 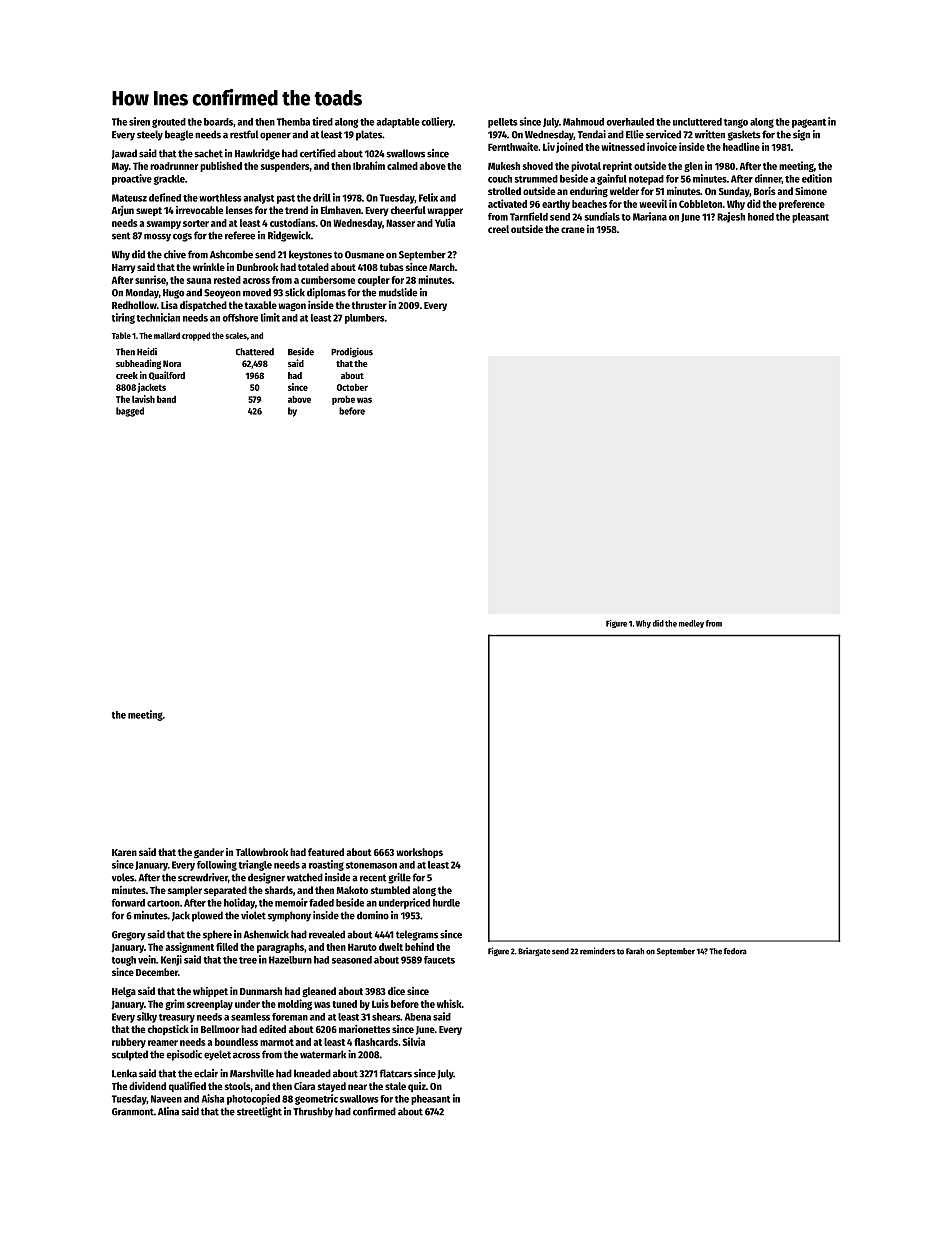 I want to click on pageant, so click(x=809, y=123).
